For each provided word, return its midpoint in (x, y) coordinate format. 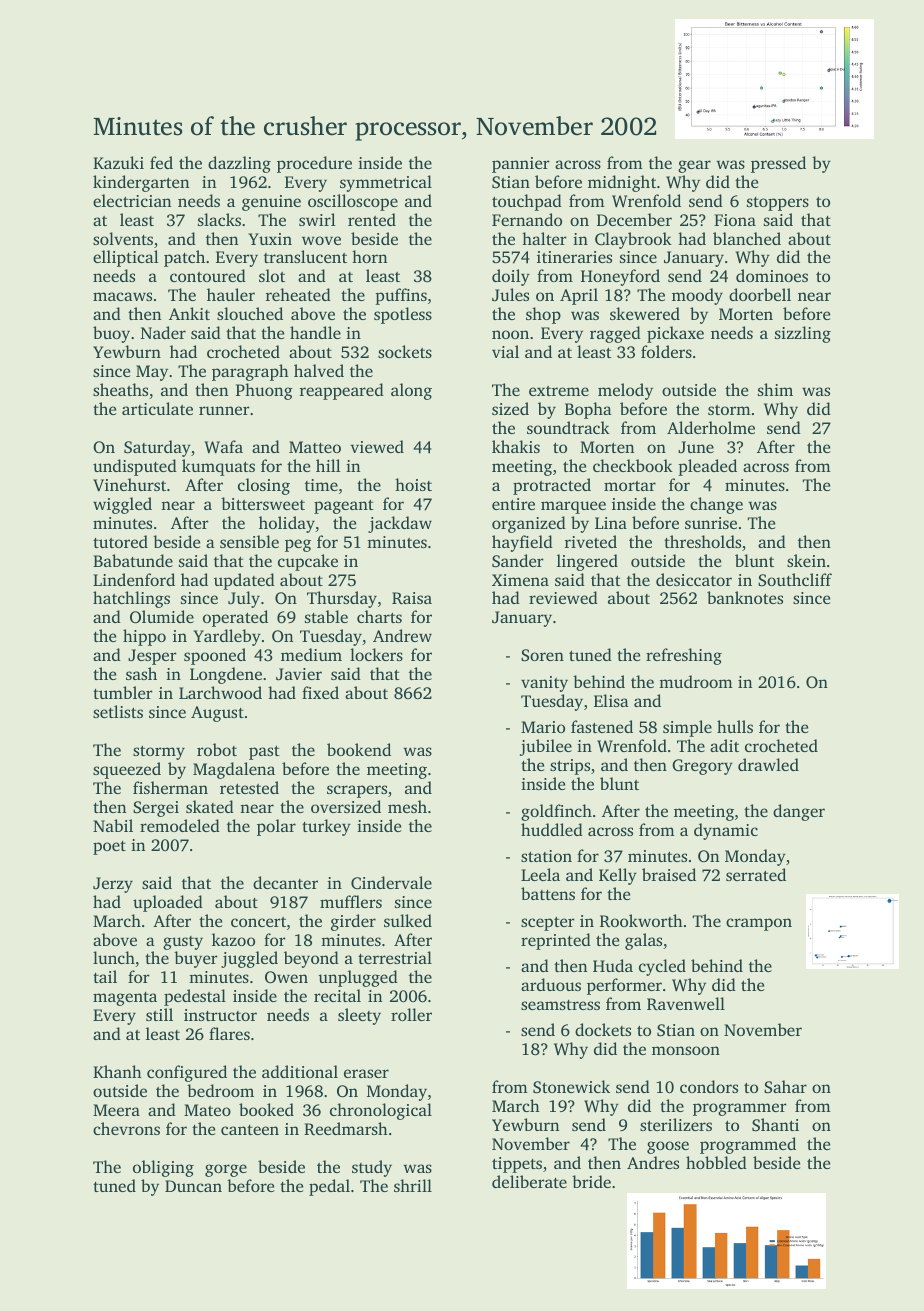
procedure (314, 164)
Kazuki (118, 162)
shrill (413, 1185)
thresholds (702, 541)
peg (298, 545)
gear (694, 166)
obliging (163, 1168)
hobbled (716, 1162)
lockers (376, 654)
